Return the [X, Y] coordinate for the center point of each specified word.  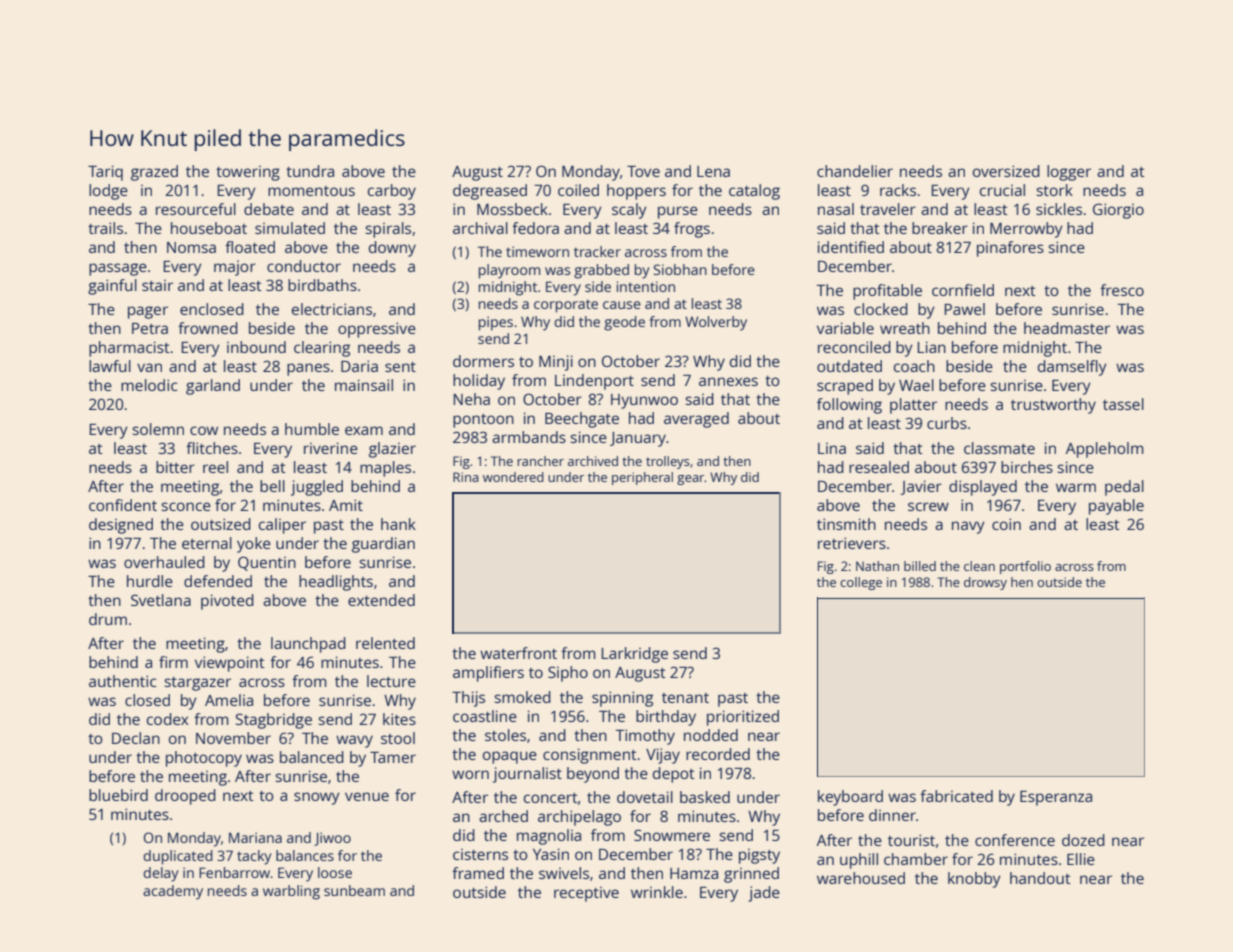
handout [1040, 878]
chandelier [855, 171]
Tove [643, 171]
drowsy [985, 583]
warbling [291, 892]
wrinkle [657, 892]
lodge [108, 192]
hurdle [150, 581]
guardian [383, 545]
